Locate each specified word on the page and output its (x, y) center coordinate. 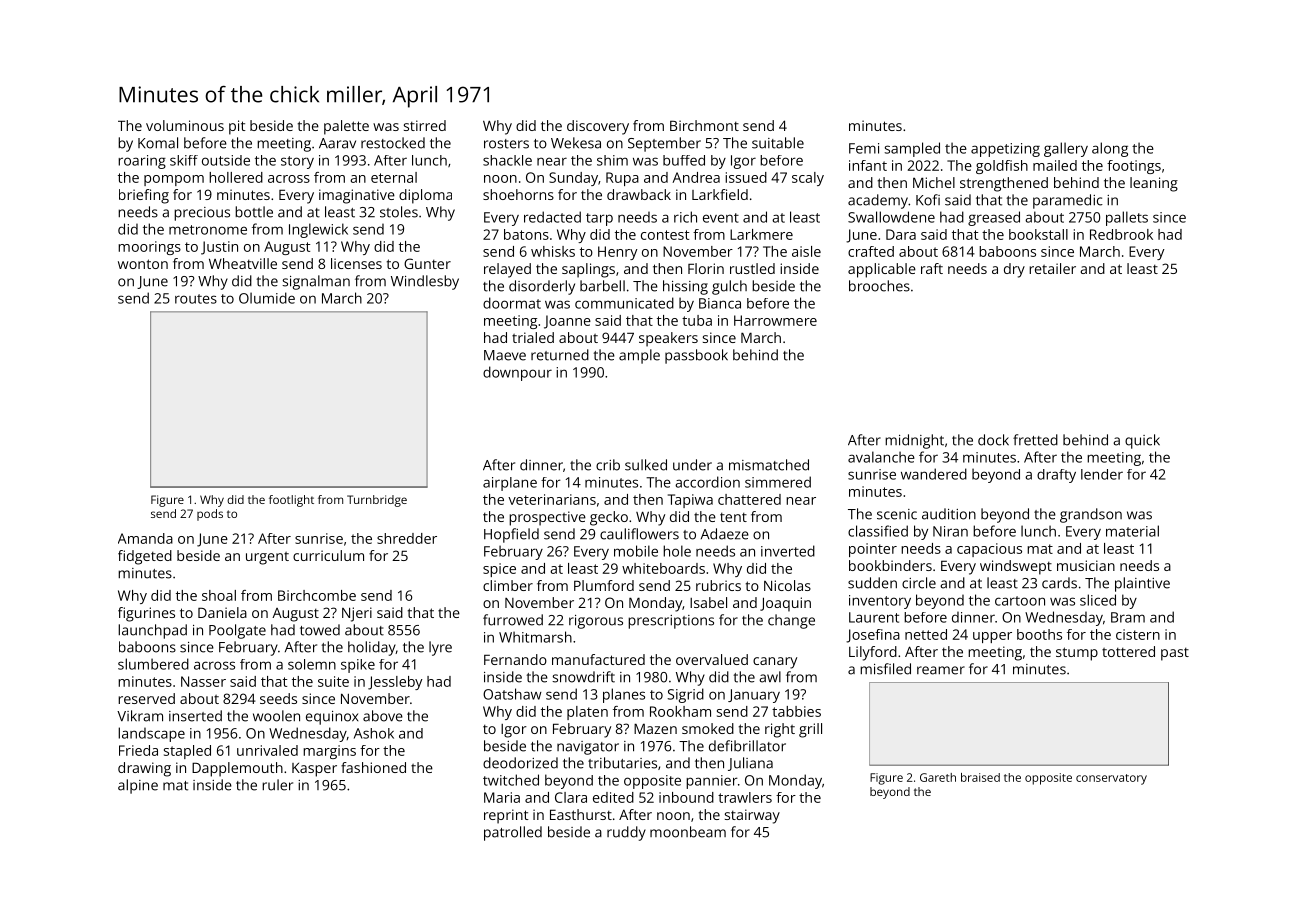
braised (980, 777)
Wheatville (243, 263)
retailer (1052, 268)
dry (1014, 270)
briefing (144, 196)
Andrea (696, 177)
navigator (588, 748)
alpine (138, 786)
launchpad (152, 631)
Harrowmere (775, 320)
